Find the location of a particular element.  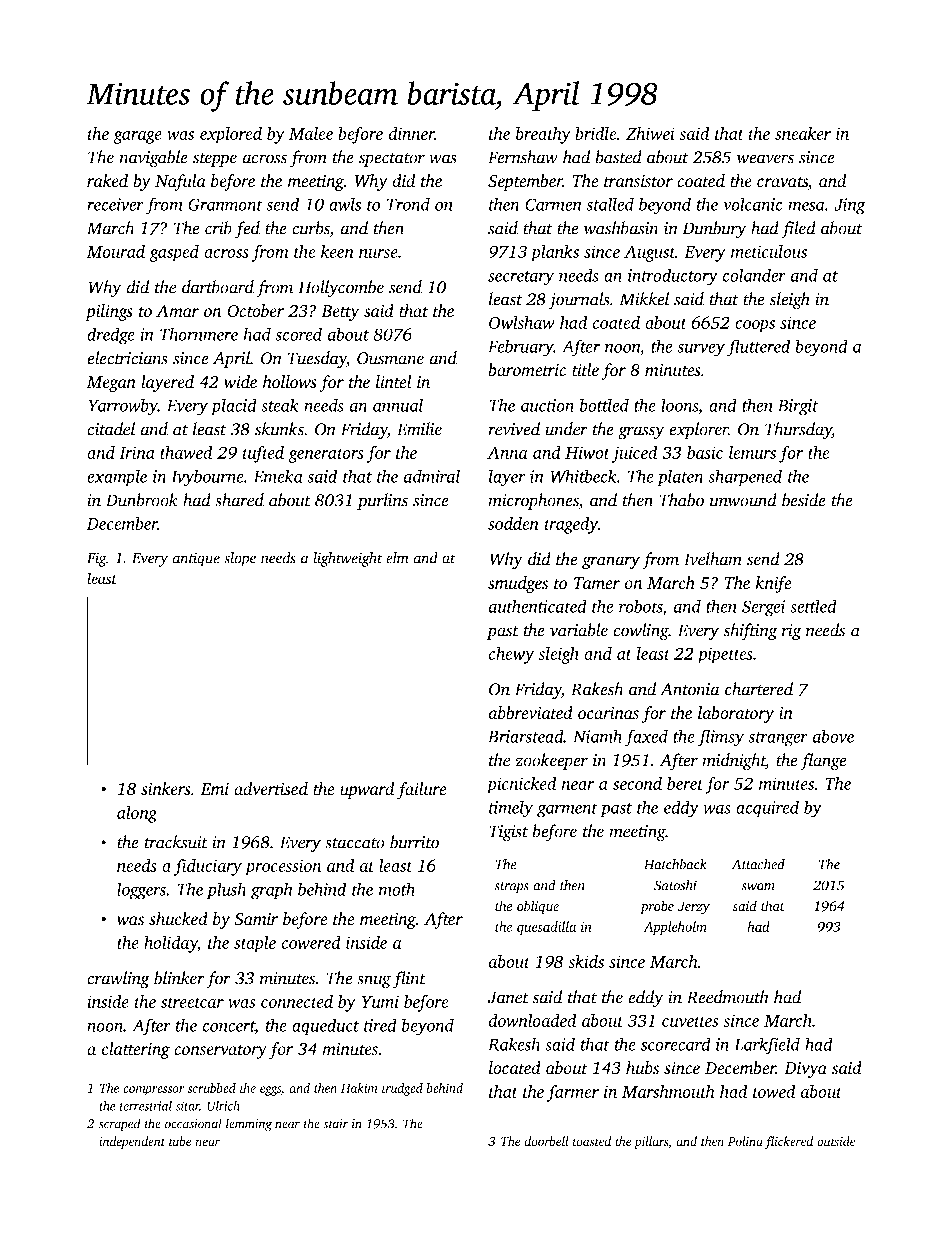

platen is located at coordinates (680, 478).
